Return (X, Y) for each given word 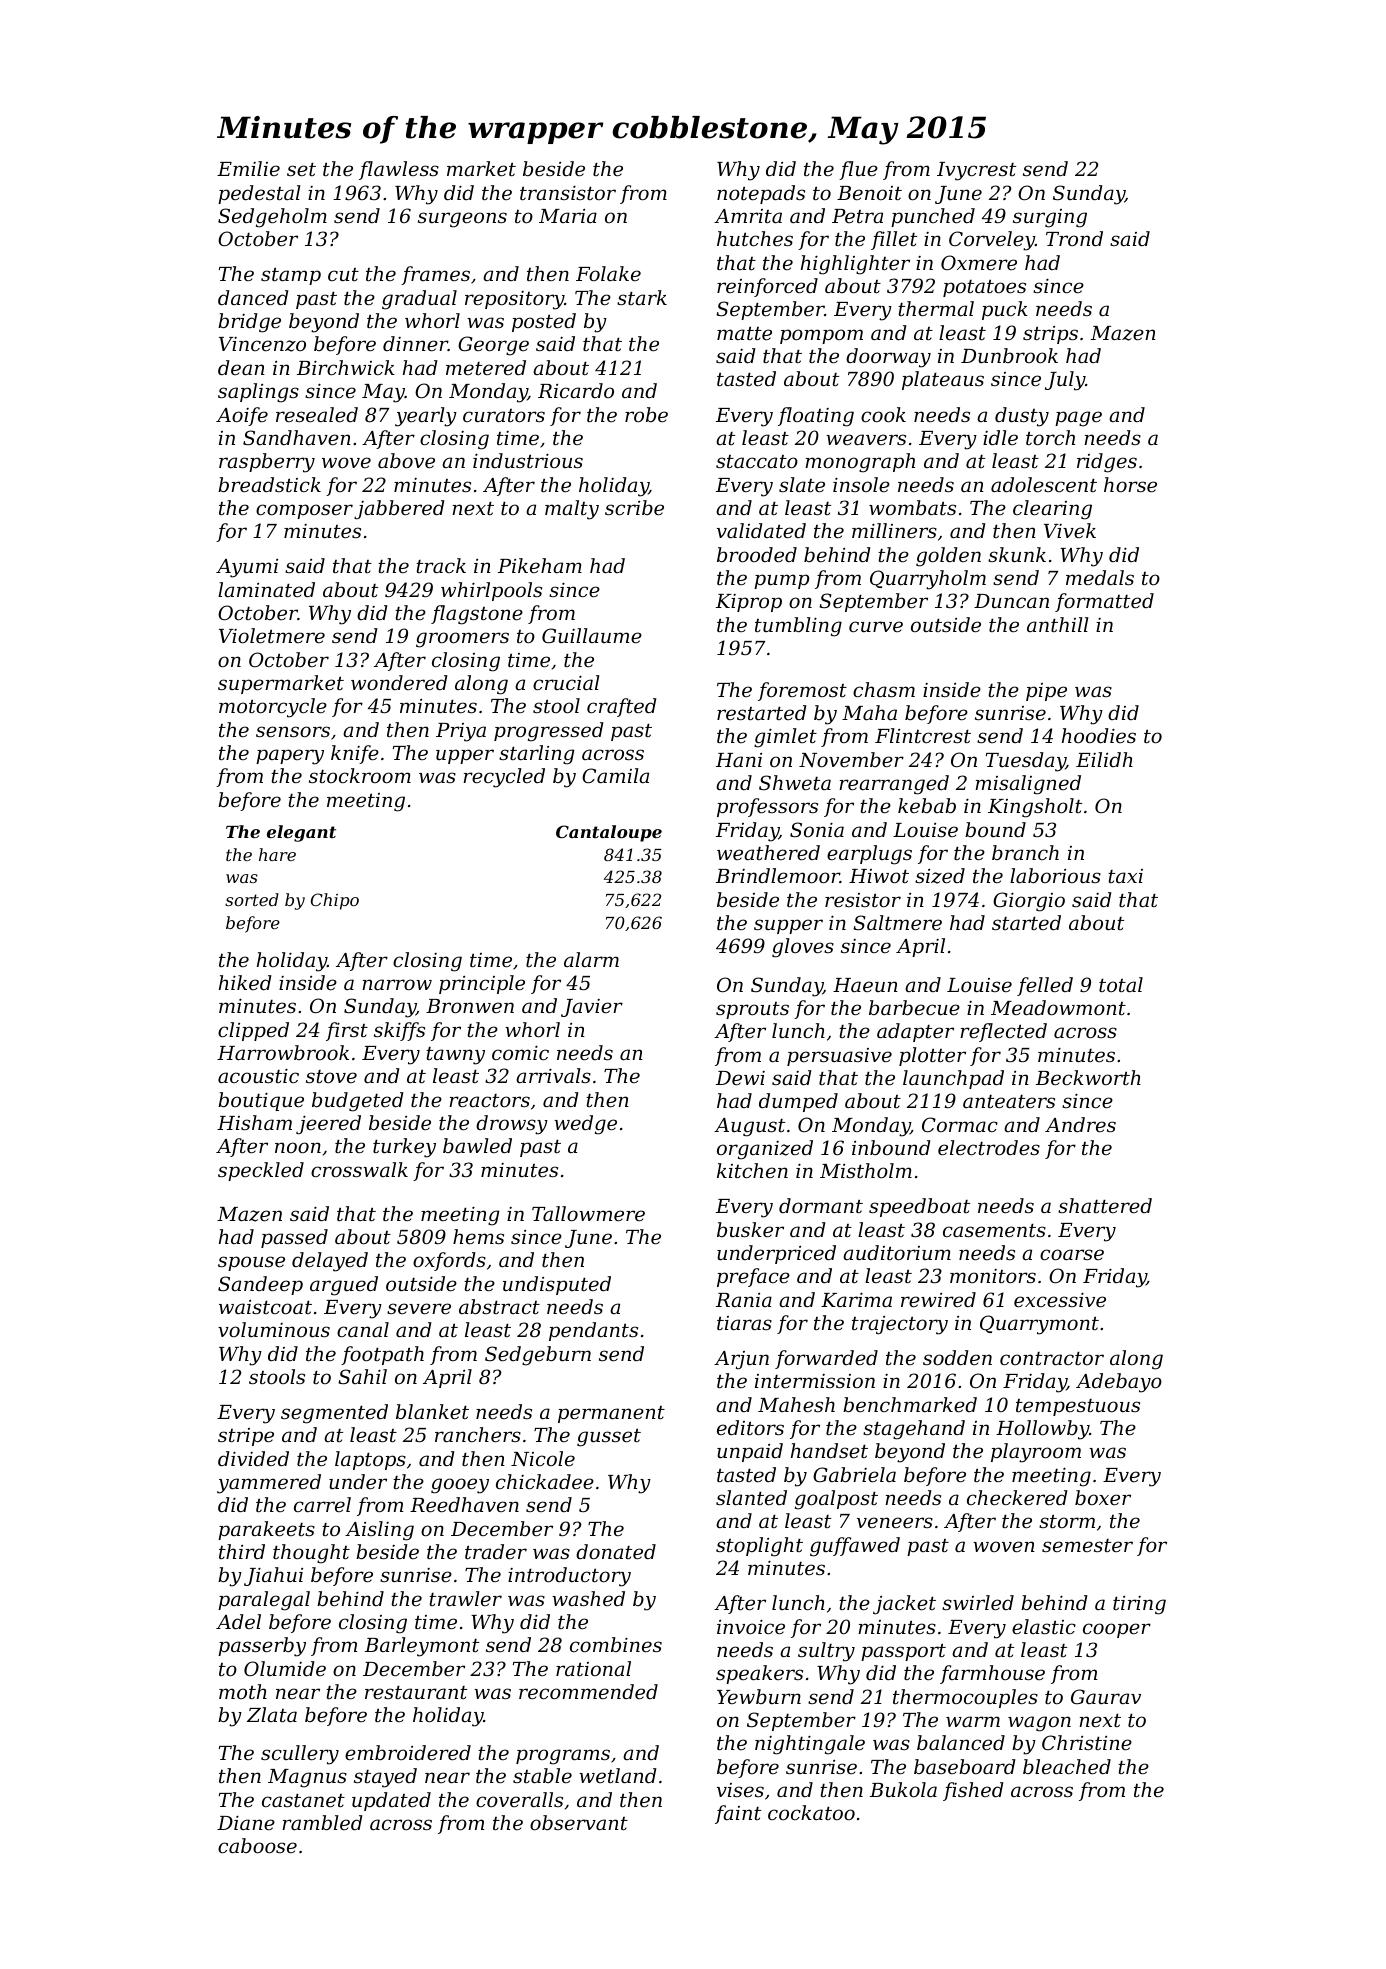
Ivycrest (976, 171)
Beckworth (1088, 1077)
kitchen (752, 1170)
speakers (759, 1674)
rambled (322, 1822)
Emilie (248, 168)
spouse (251, 1263)
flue (858, 170)
